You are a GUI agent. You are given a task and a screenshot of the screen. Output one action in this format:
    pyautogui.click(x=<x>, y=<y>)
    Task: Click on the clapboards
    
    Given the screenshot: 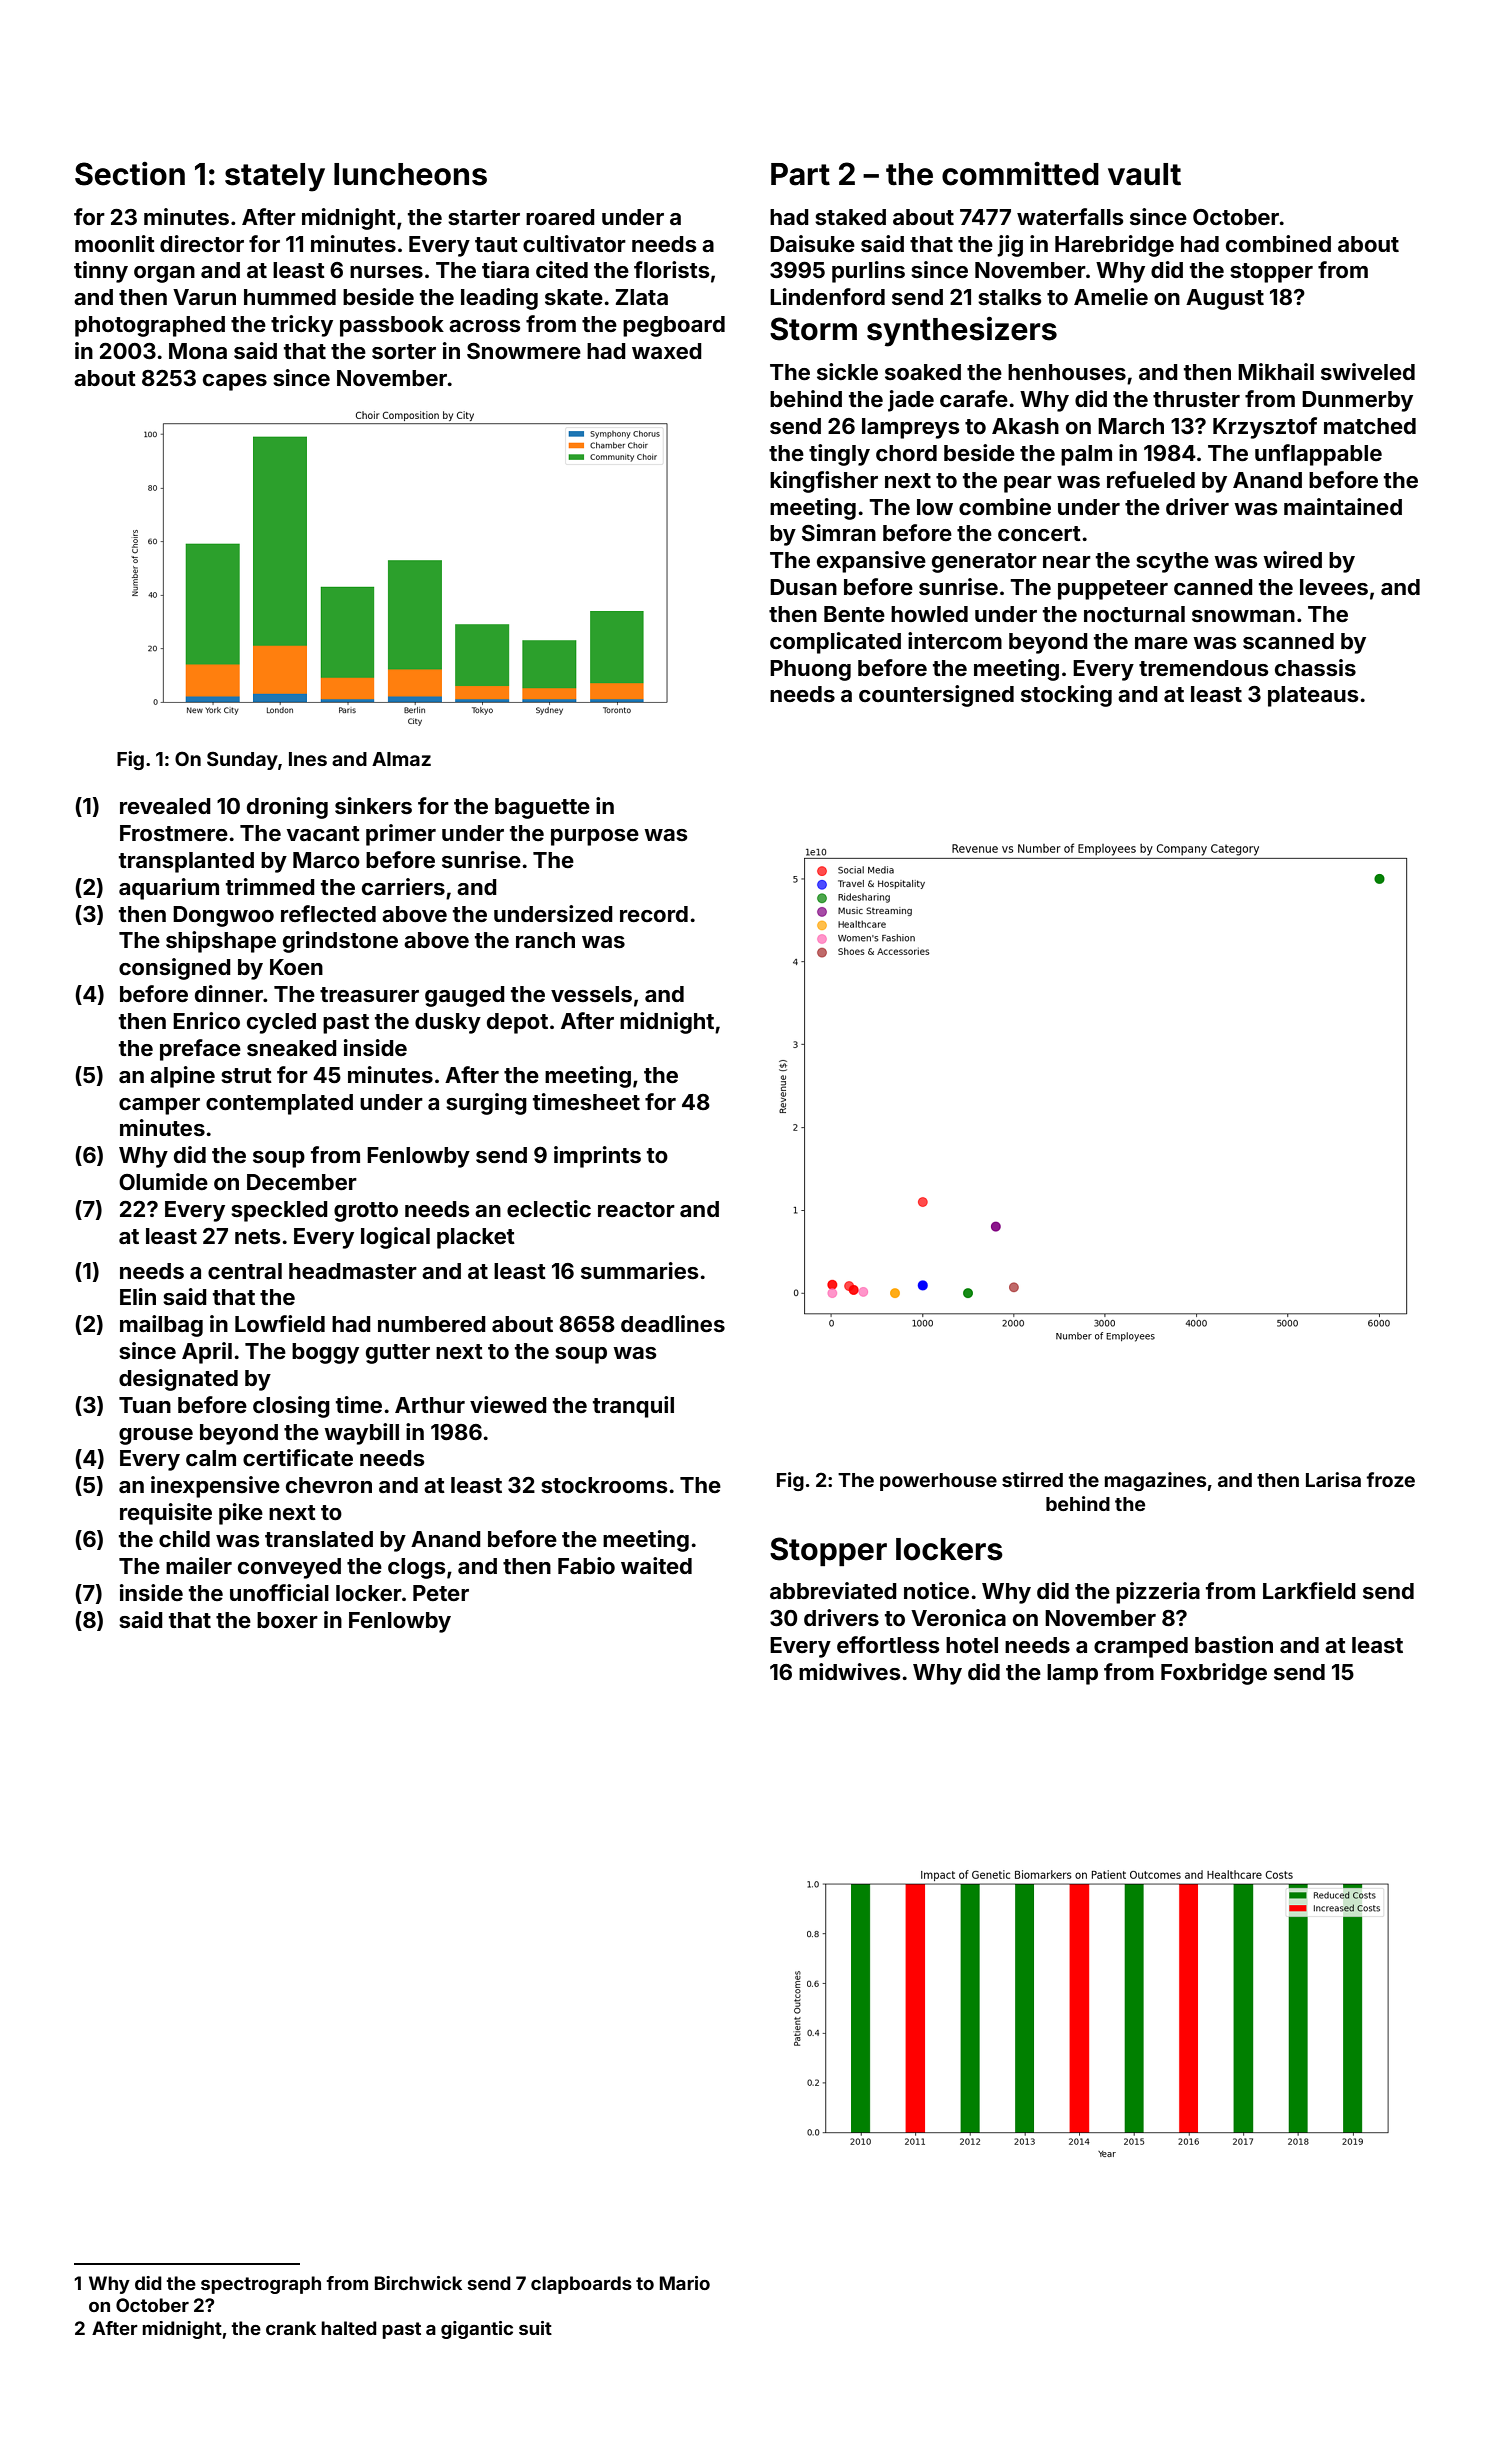 What is the action you would take?
    pyautogui.click(x=581, y=2285)
